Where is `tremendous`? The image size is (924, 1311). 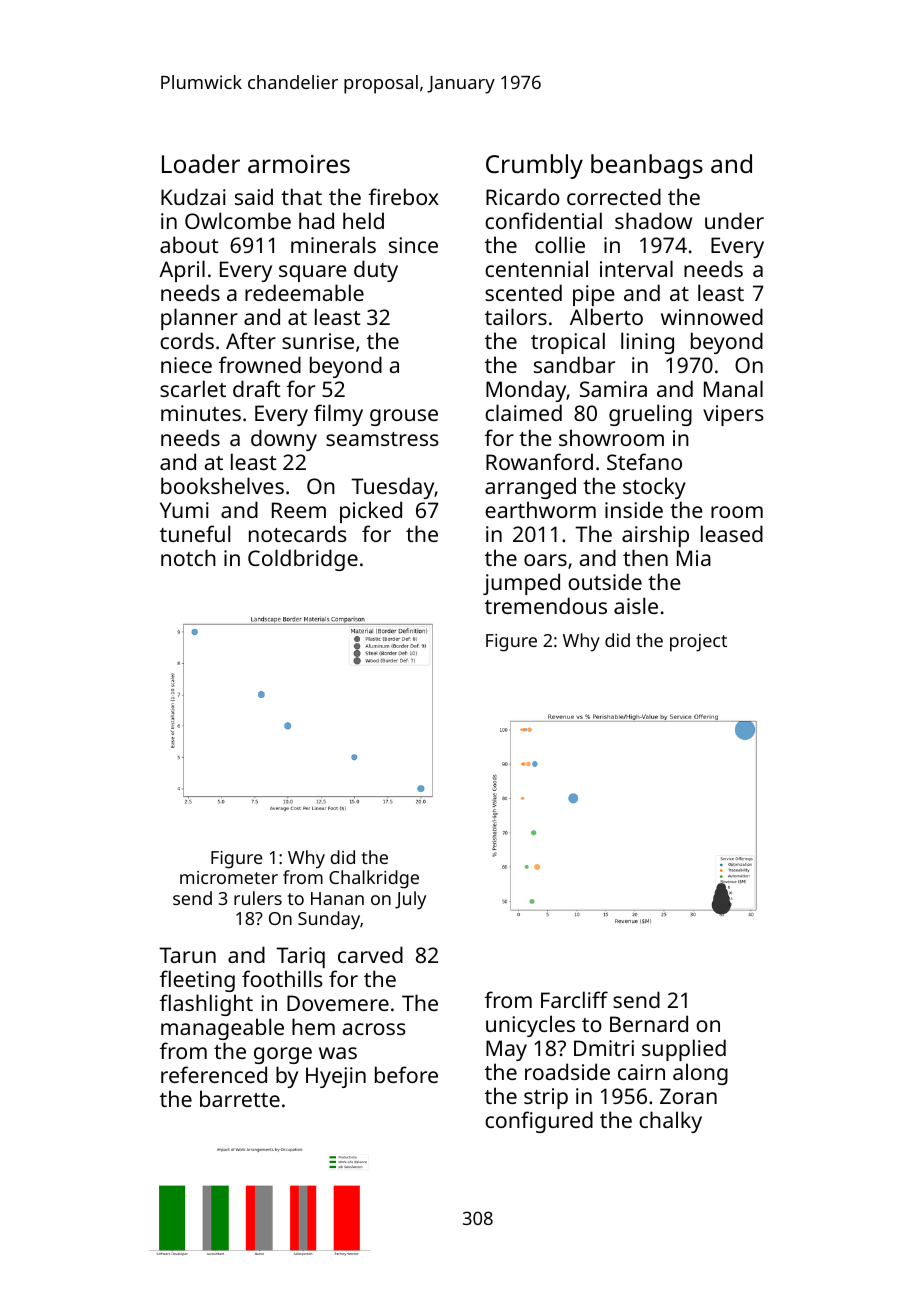 tremendous is located at coordinates (546, 605).
